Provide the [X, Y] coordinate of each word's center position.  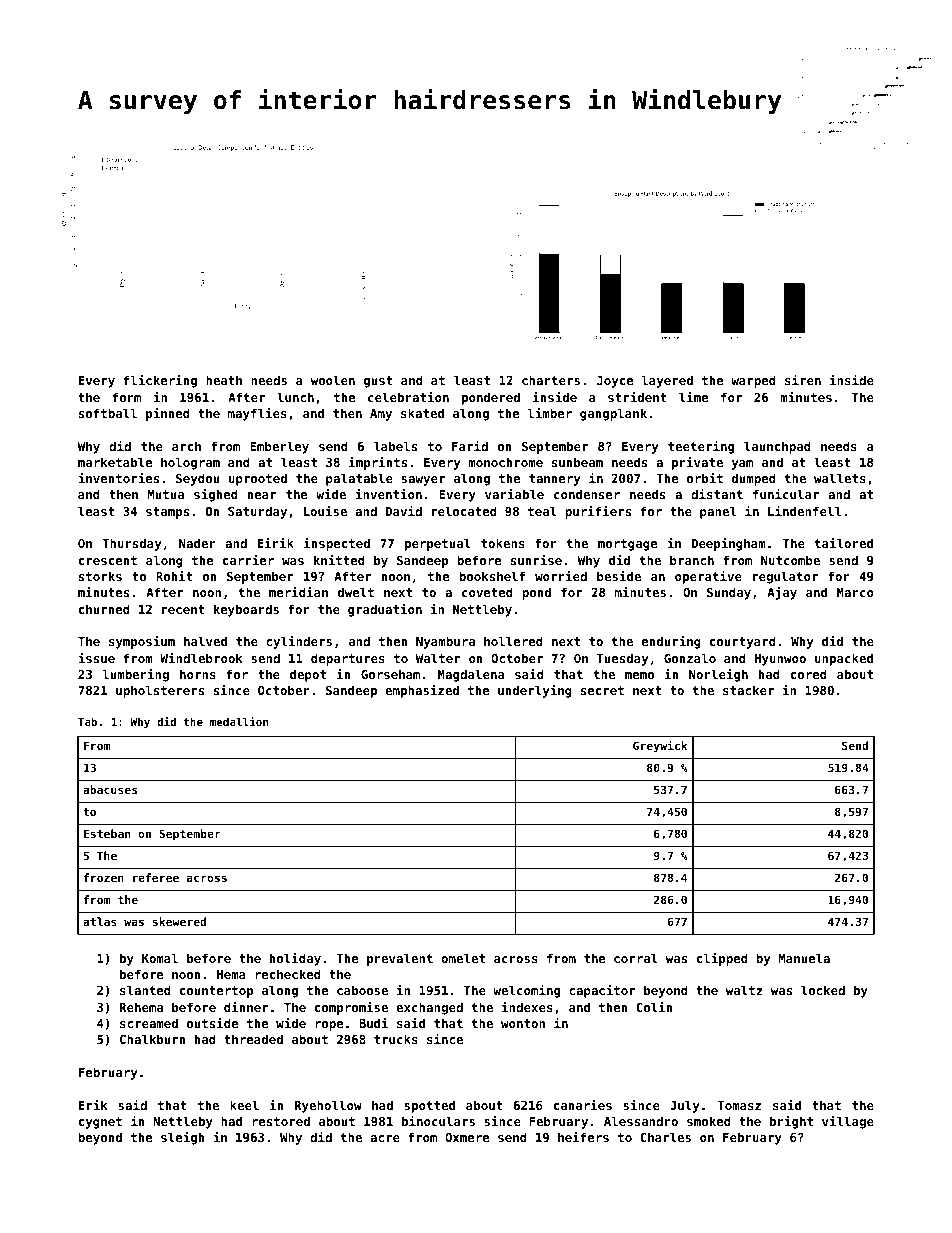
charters [551, 380]
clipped [722, 959]
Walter [438, 658]
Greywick [660, 746]
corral [636, 958]
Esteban [107, 833]
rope [329, 1026]
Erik [93, 1105]
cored [809, 674]
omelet [463, 958]
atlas [100, 921]
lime [693, 397]
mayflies [257, 414]
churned [104, 609]
